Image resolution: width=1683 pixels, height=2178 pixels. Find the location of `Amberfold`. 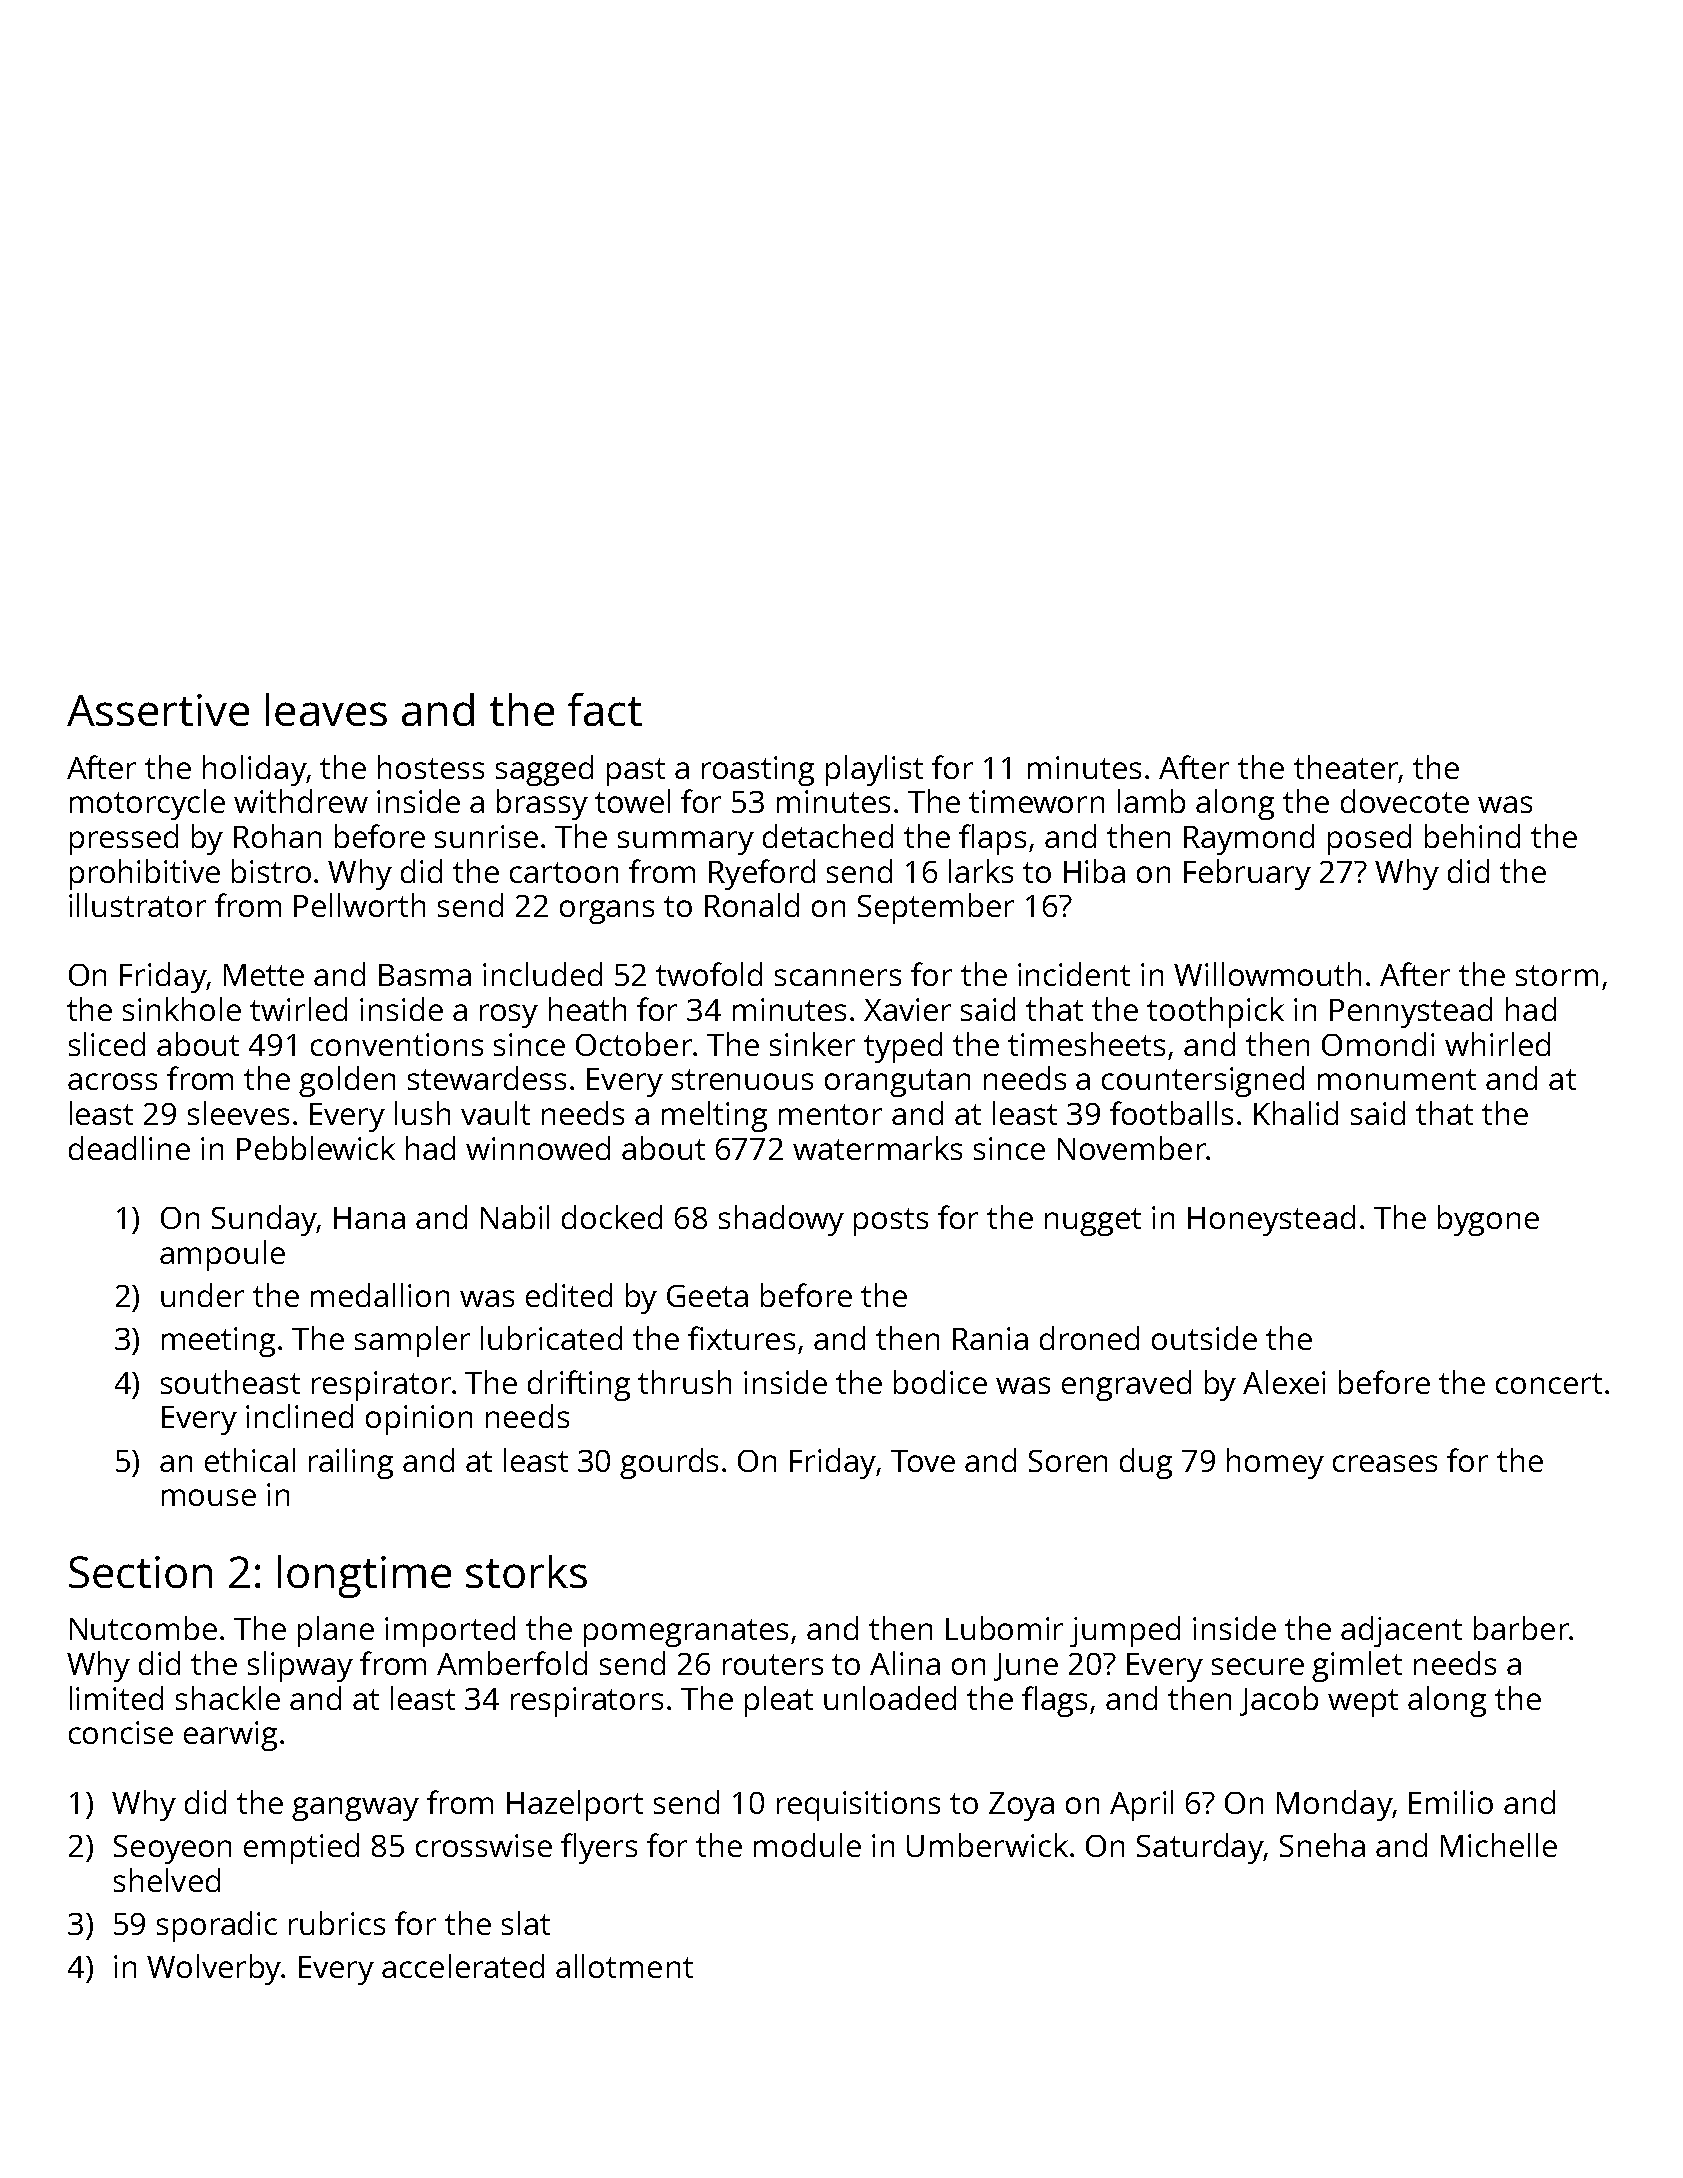

Amberfold is located at coordinates (512, 1663).
